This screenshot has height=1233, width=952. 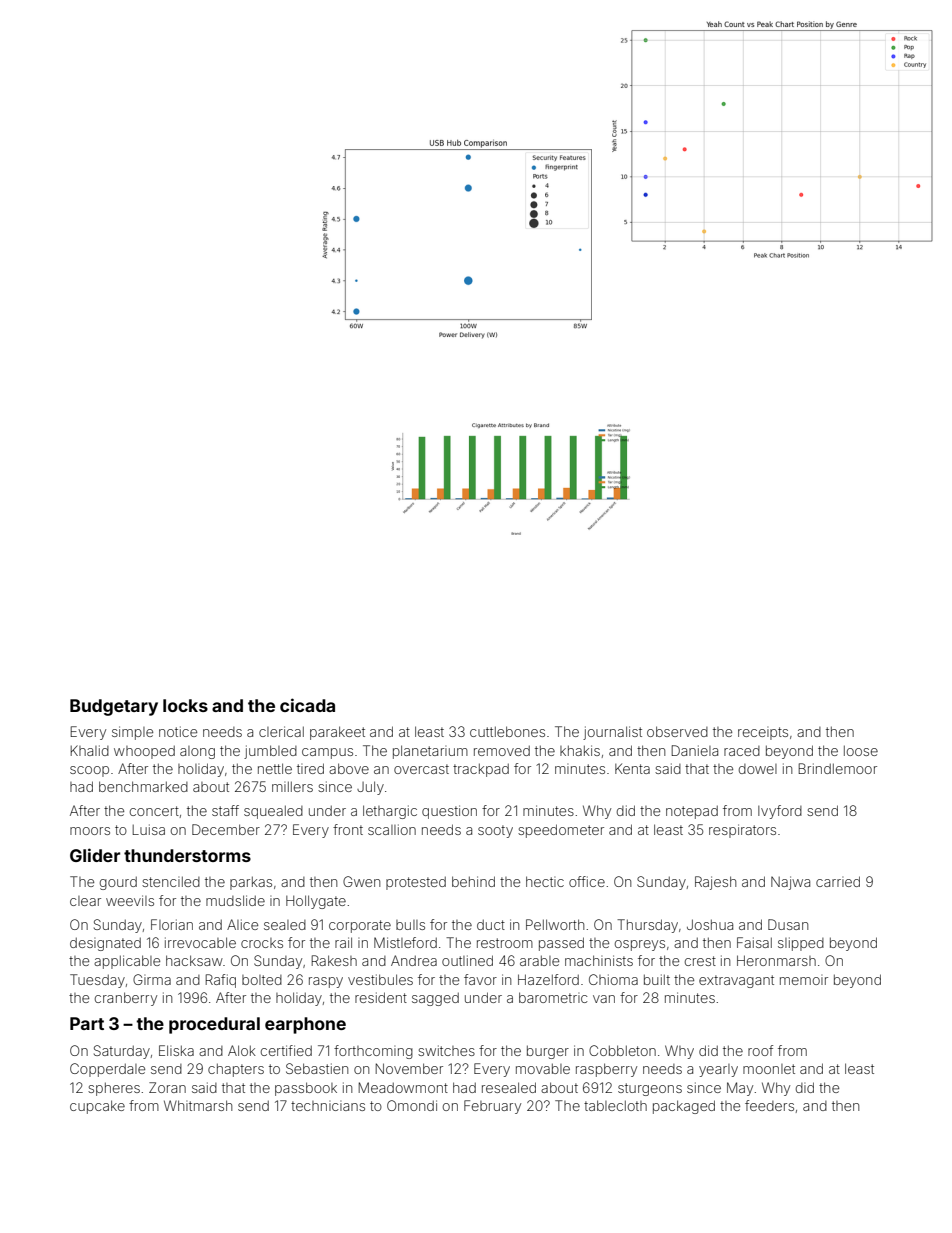 What do you see at coordinates (185, 705) in the screenshot?
I see `locks` at bounding box center [185, 705].
